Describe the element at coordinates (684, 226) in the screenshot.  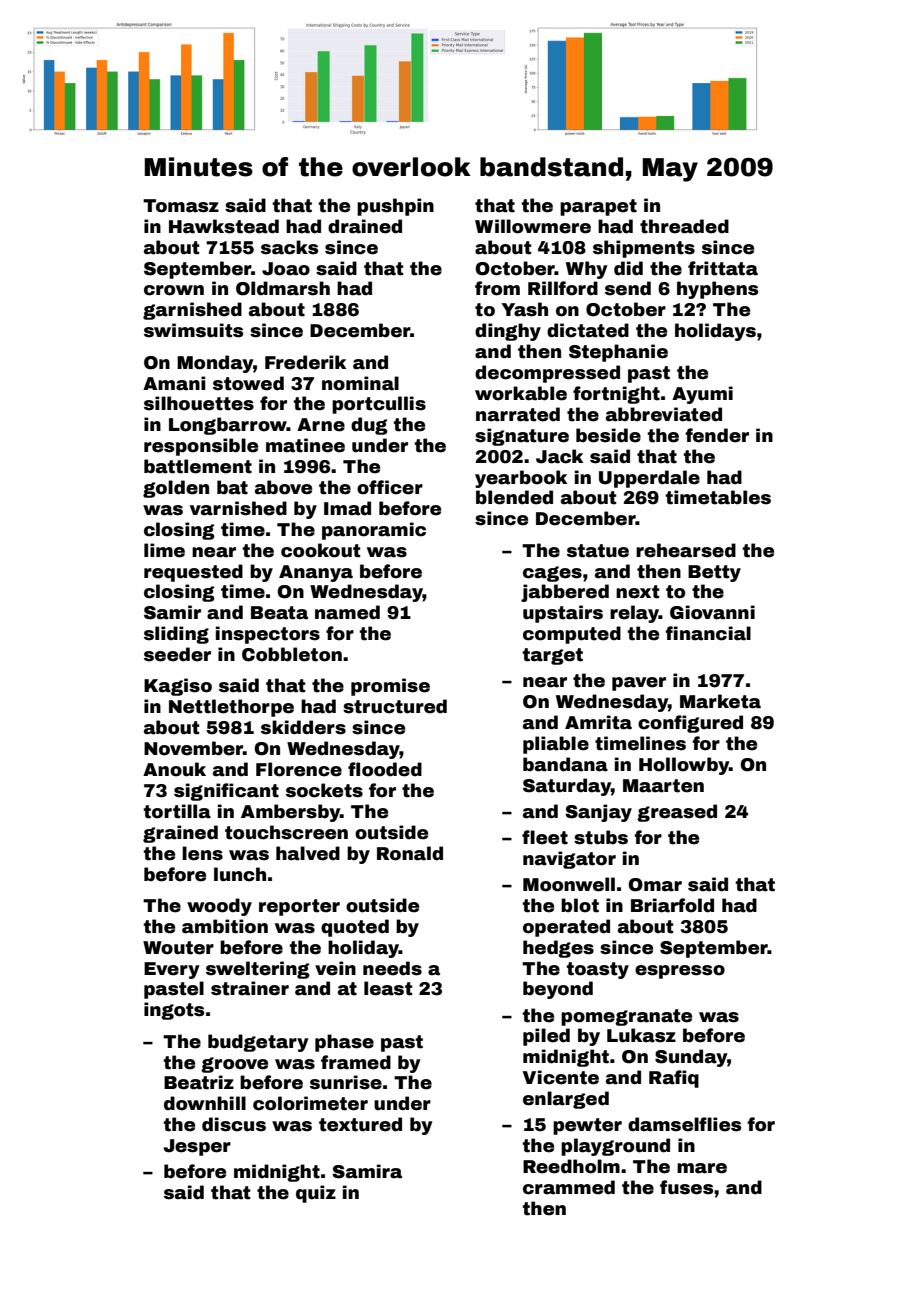
I see `threaded` at that location.
